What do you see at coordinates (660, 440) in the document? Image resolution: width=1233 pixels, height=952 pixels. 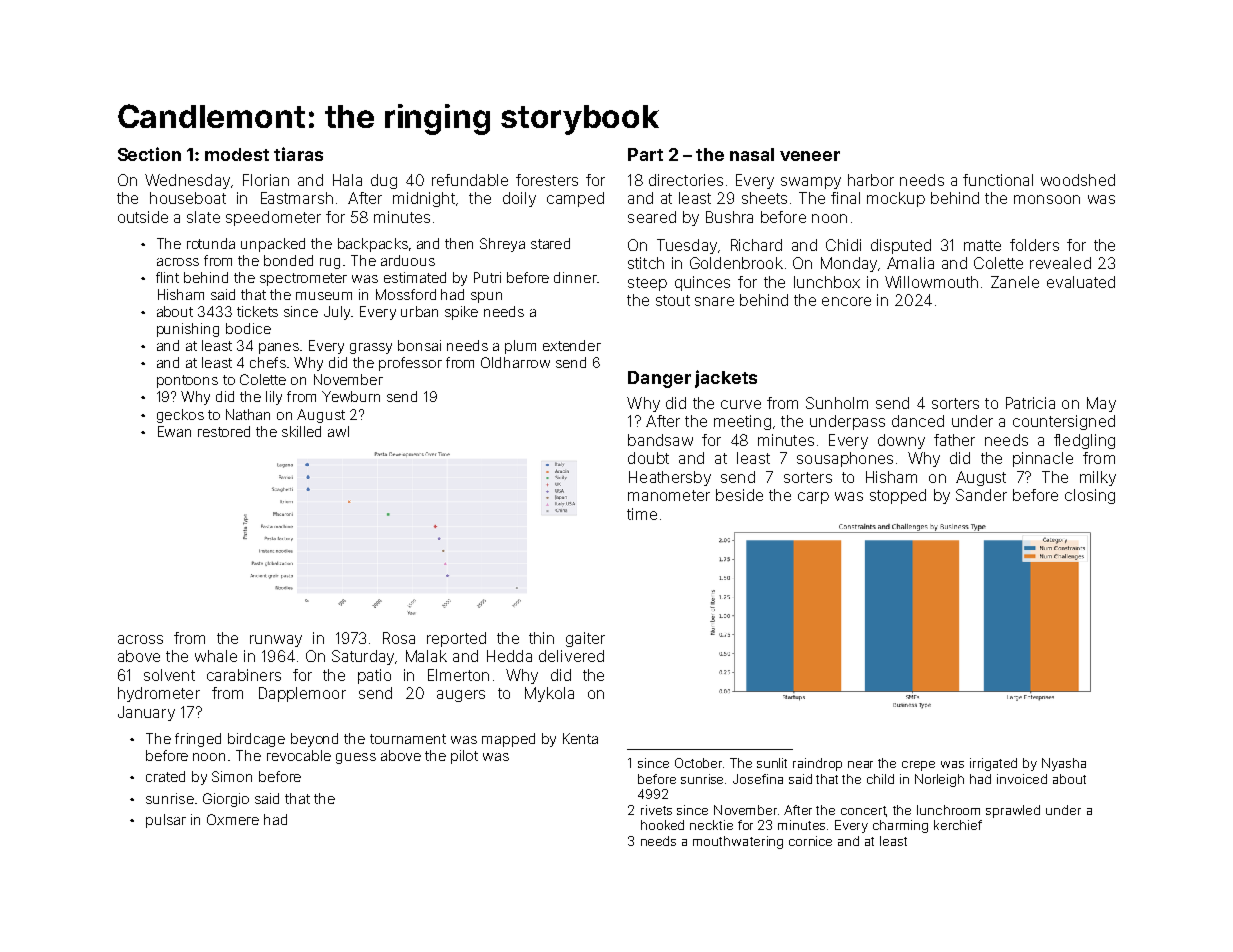 I see `bandsaw` at bounding box center [660, 440].
